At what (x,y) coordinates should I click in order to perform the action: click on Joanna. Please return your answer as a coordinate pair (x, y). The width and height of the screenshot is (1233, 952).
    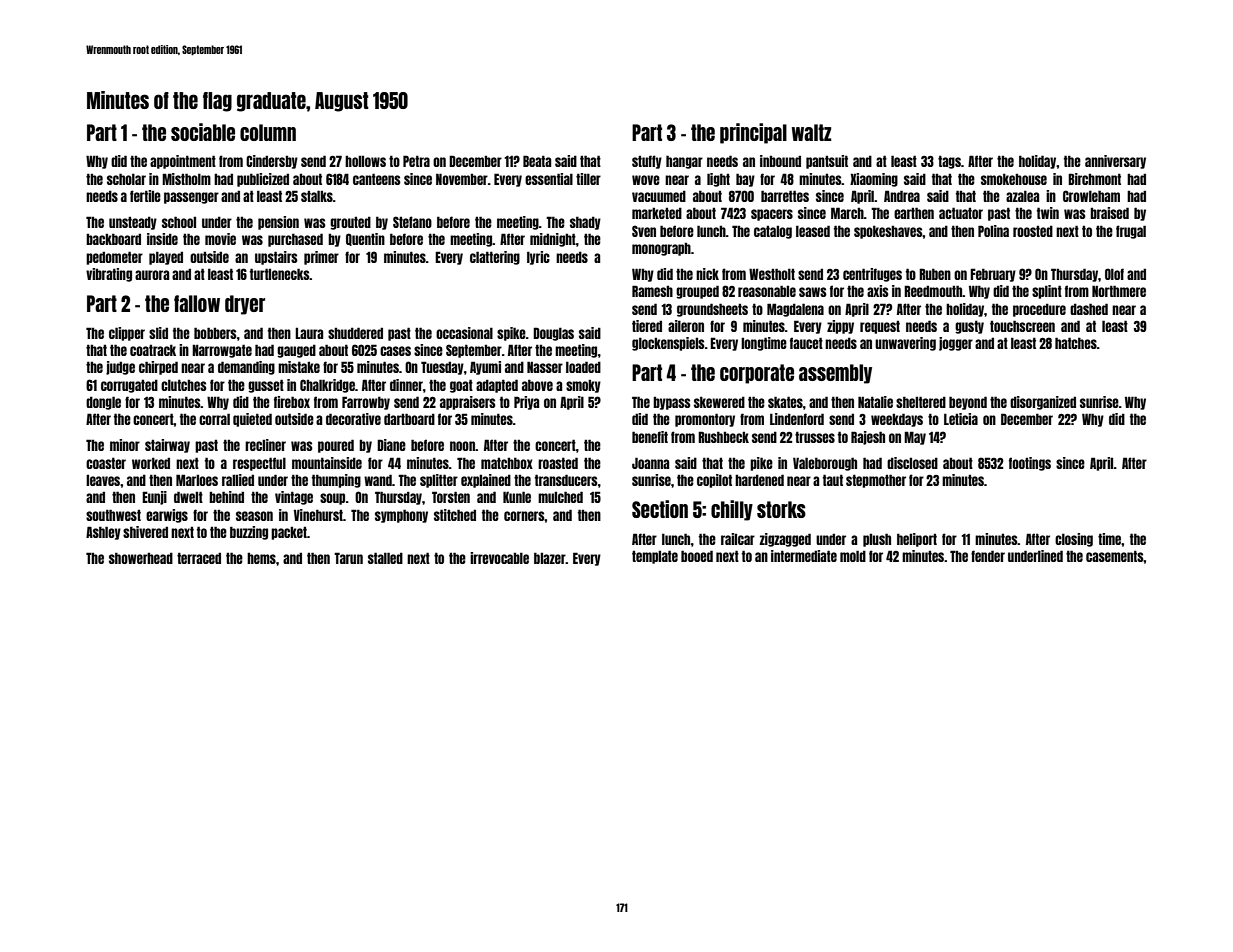
    Looking at the image, I should click on (650, 463).
